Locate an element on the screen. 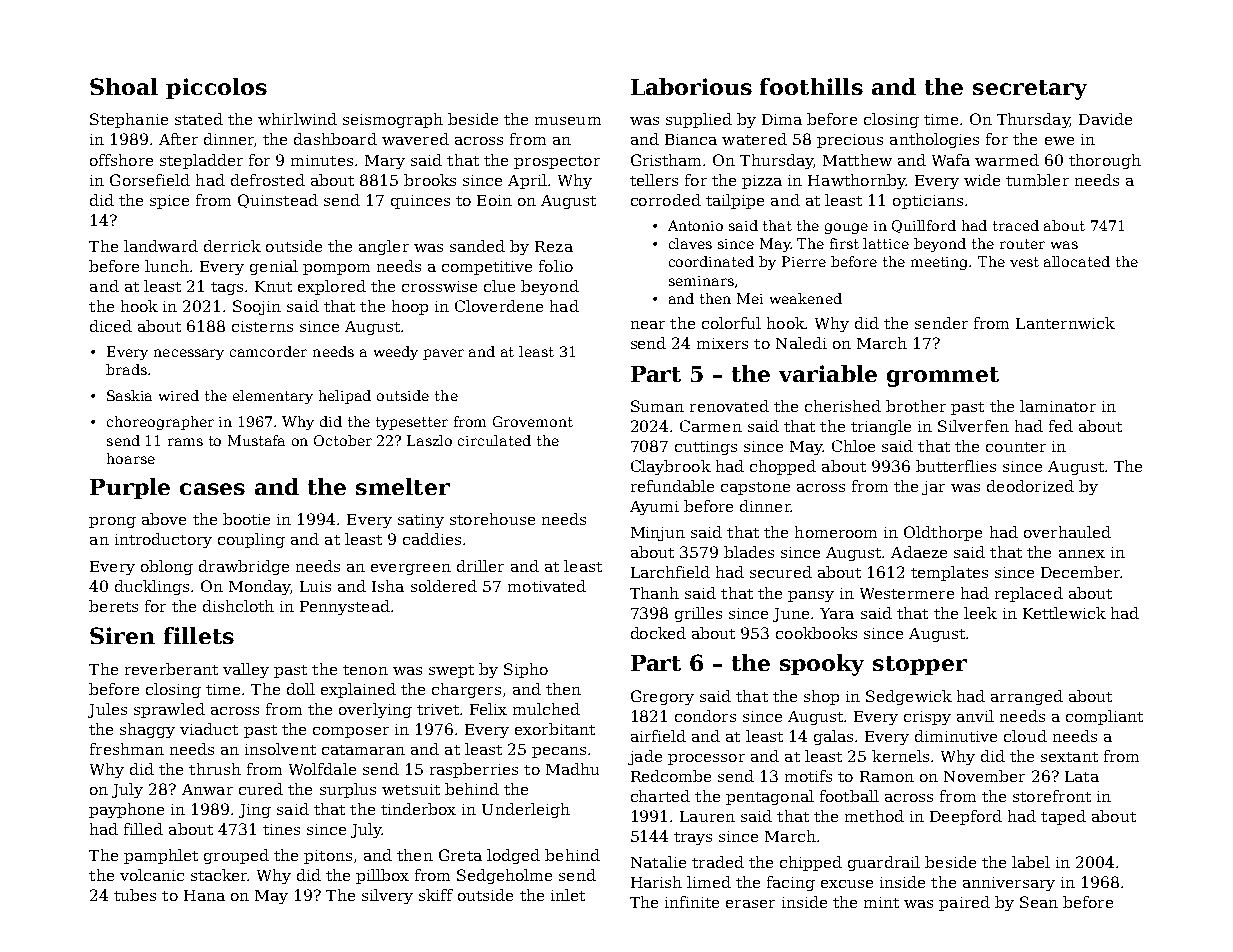  secretary is located at coordinates (1030, 90).
